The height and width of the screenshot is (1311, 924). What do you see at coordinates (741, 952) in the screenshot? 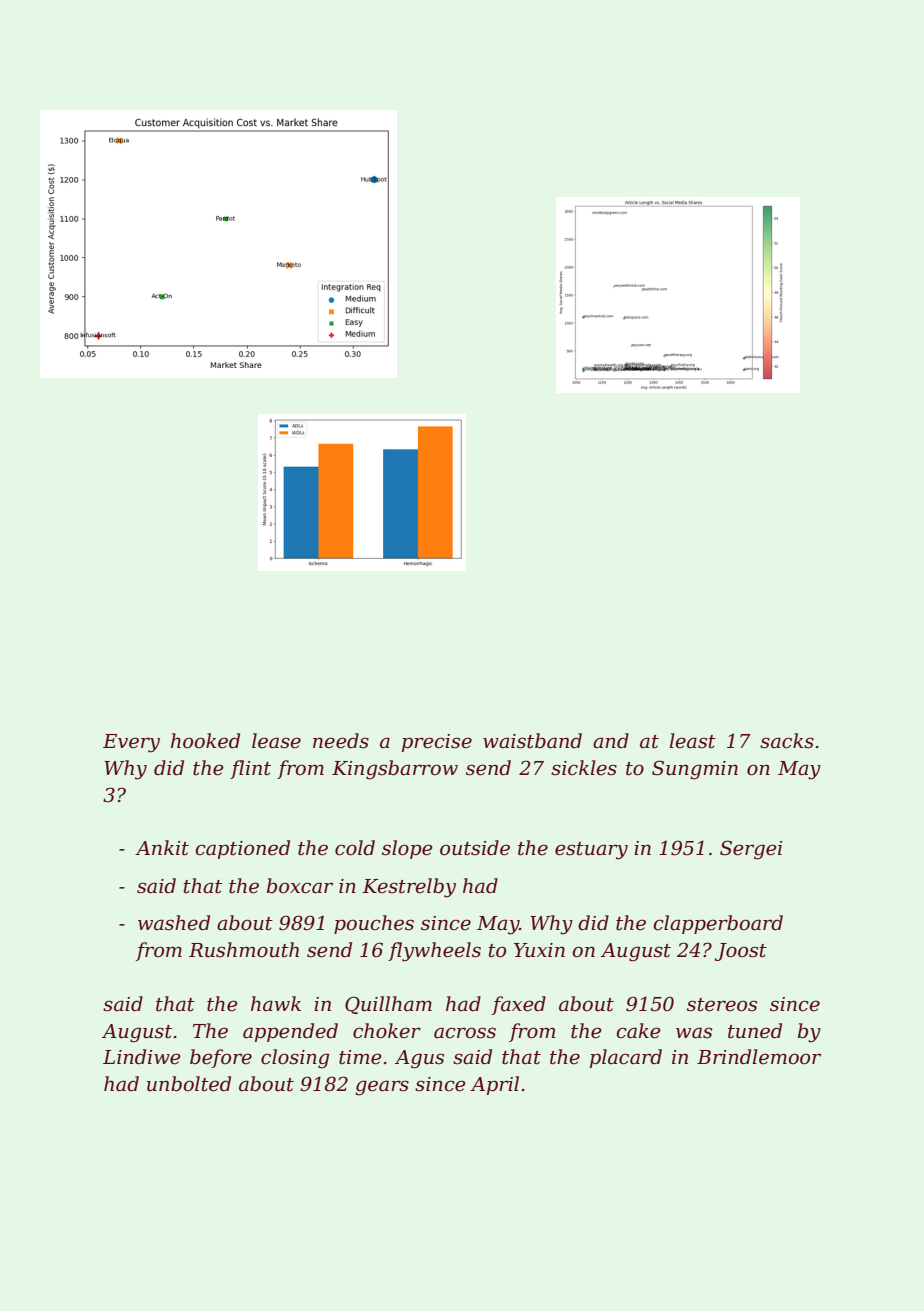
I see `Joost` at bounding box center [741, 952].
